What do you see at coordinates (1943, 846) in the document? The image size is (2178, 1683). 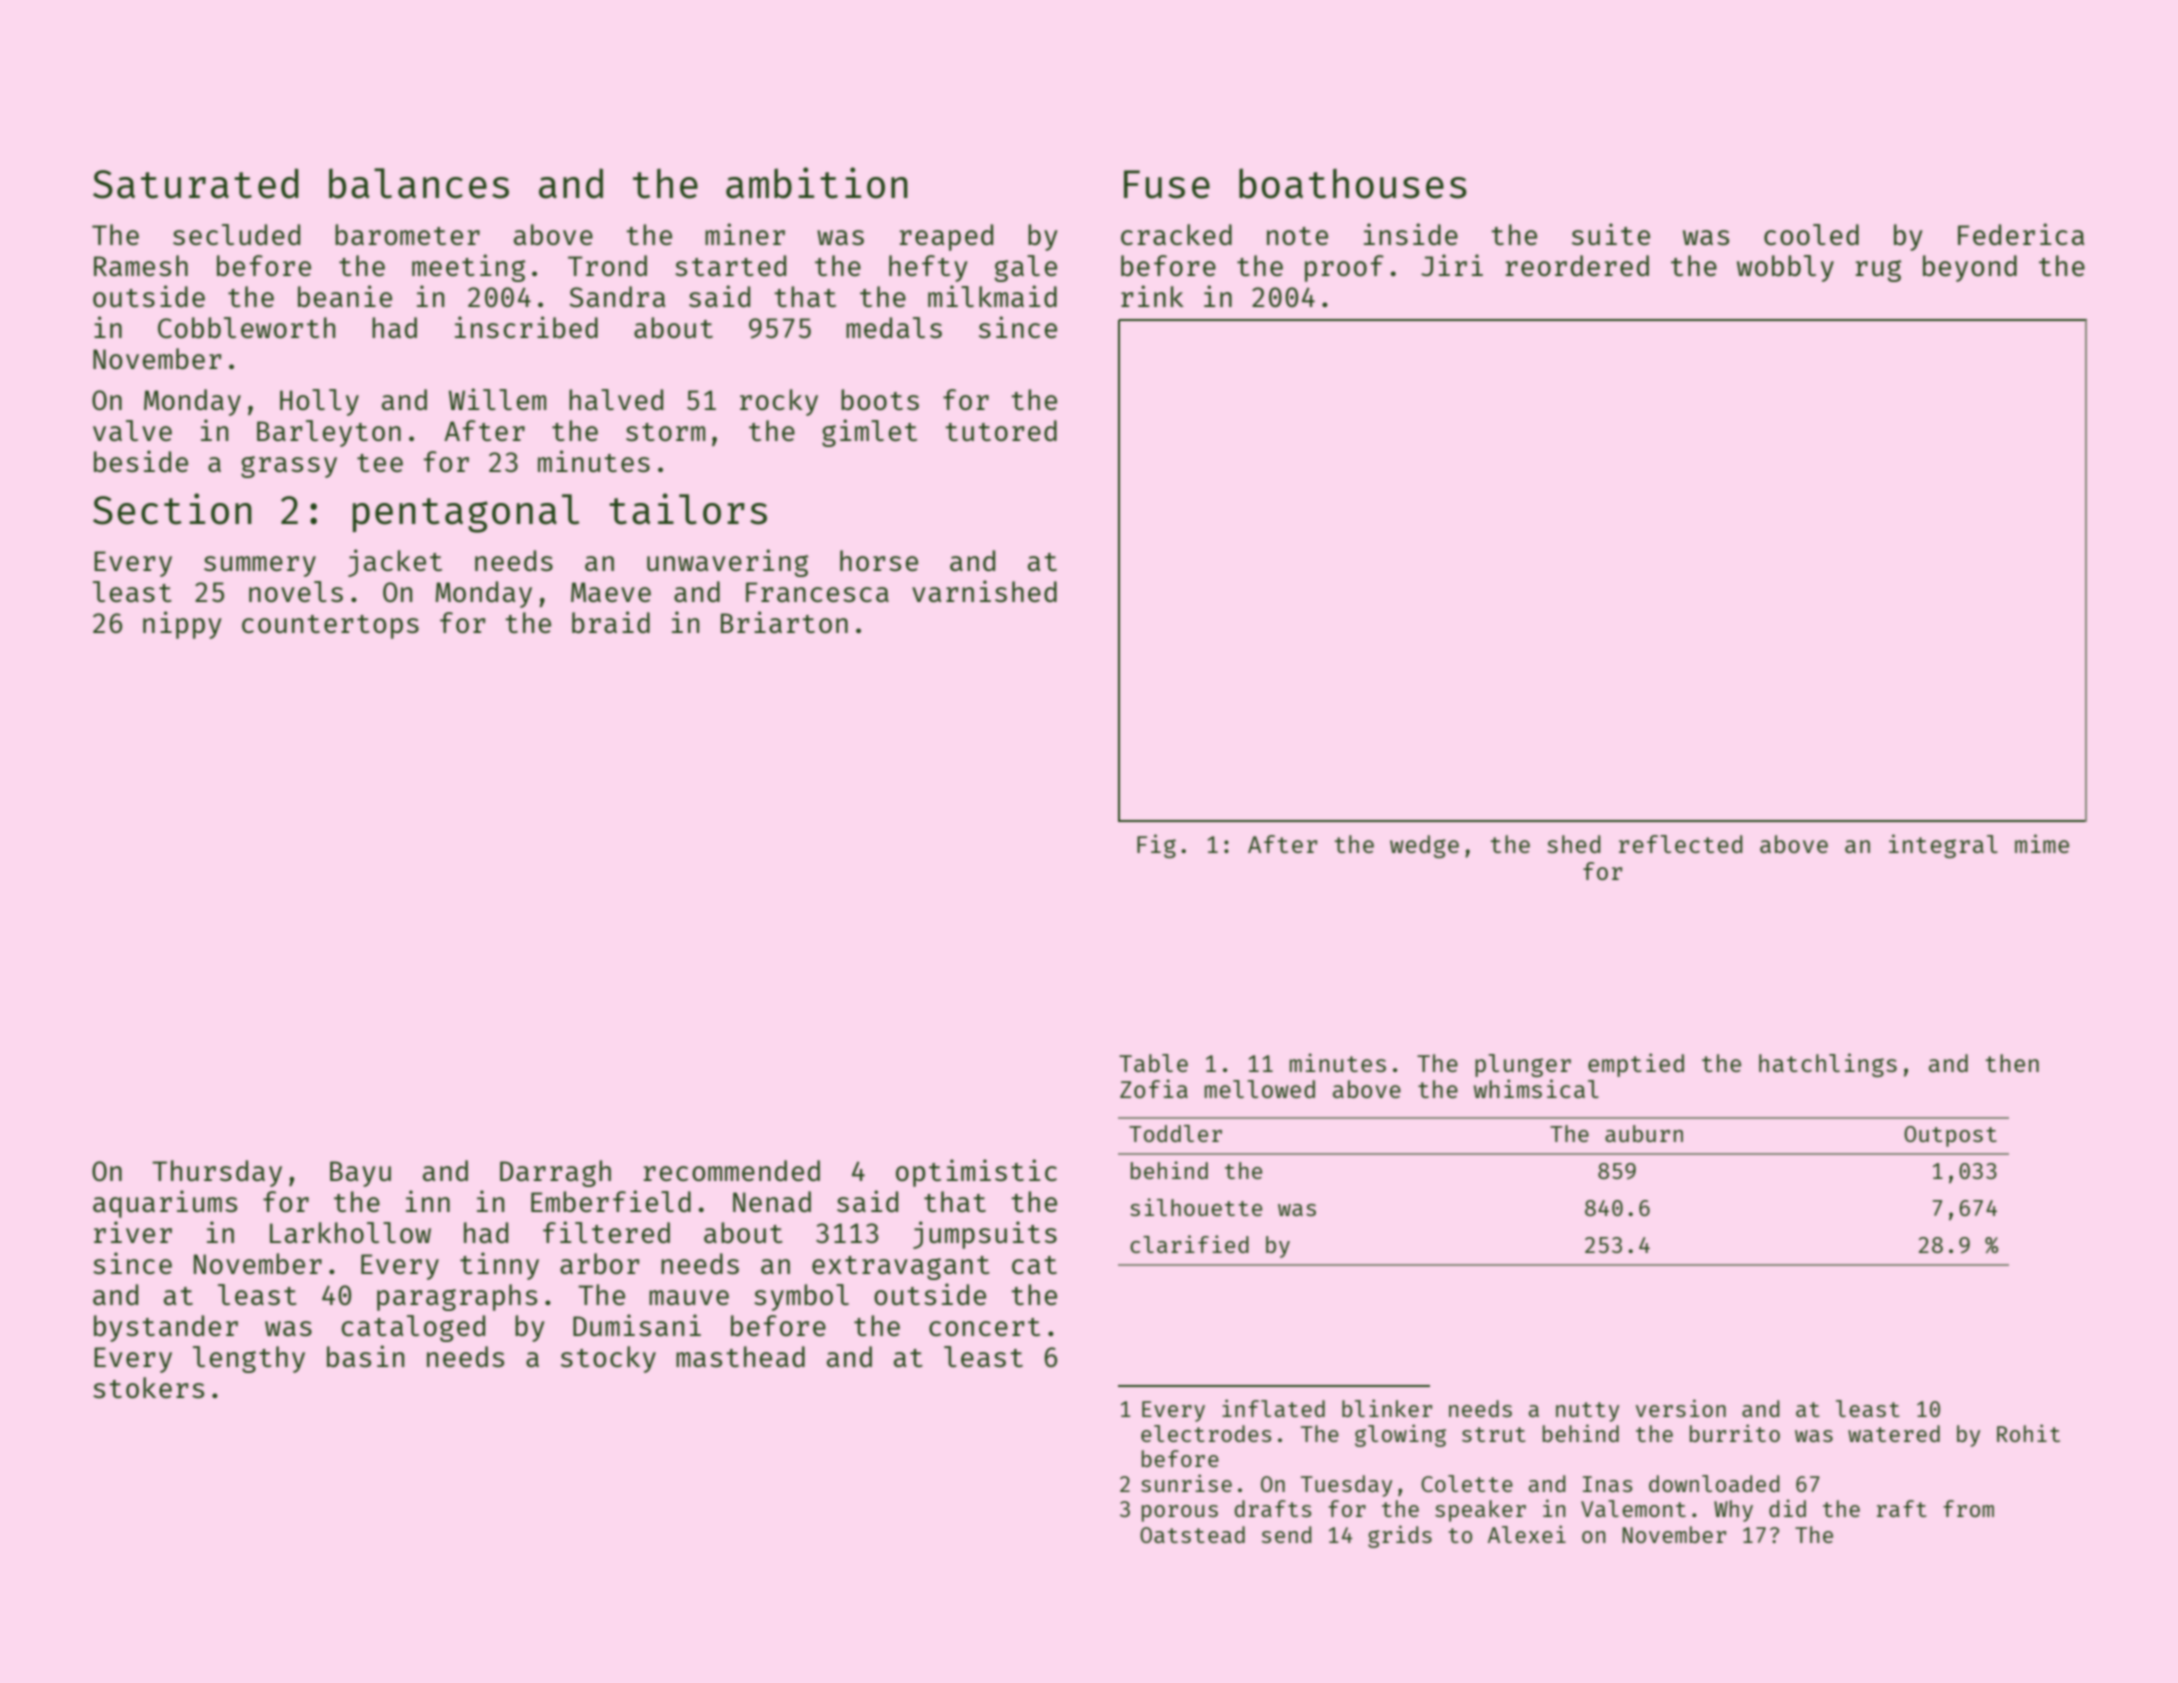 I see `integral` at bounding box center [1943, 846].
